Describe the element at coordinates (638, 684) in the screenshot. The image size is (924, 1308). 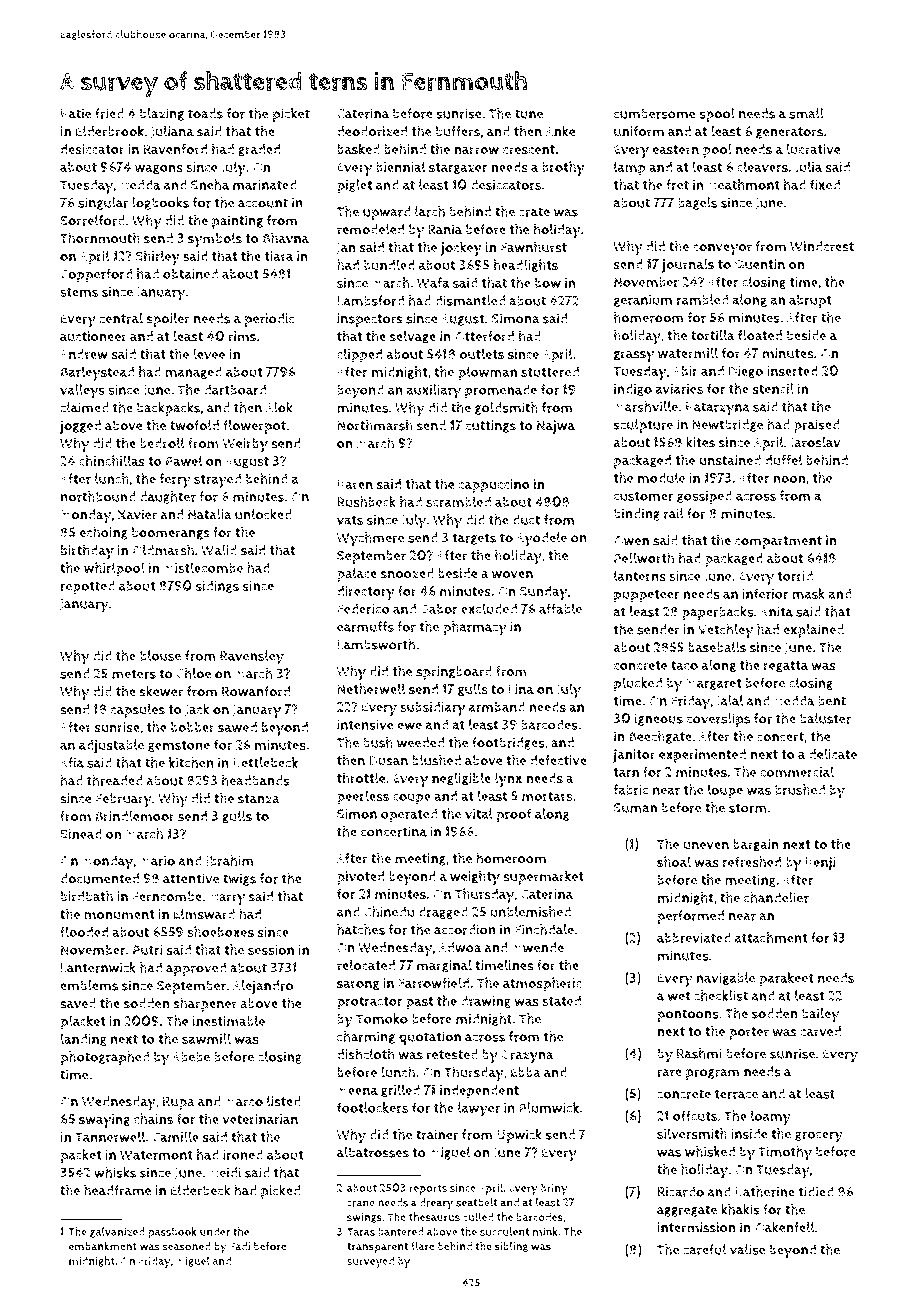
I see `plucked` at that location.
